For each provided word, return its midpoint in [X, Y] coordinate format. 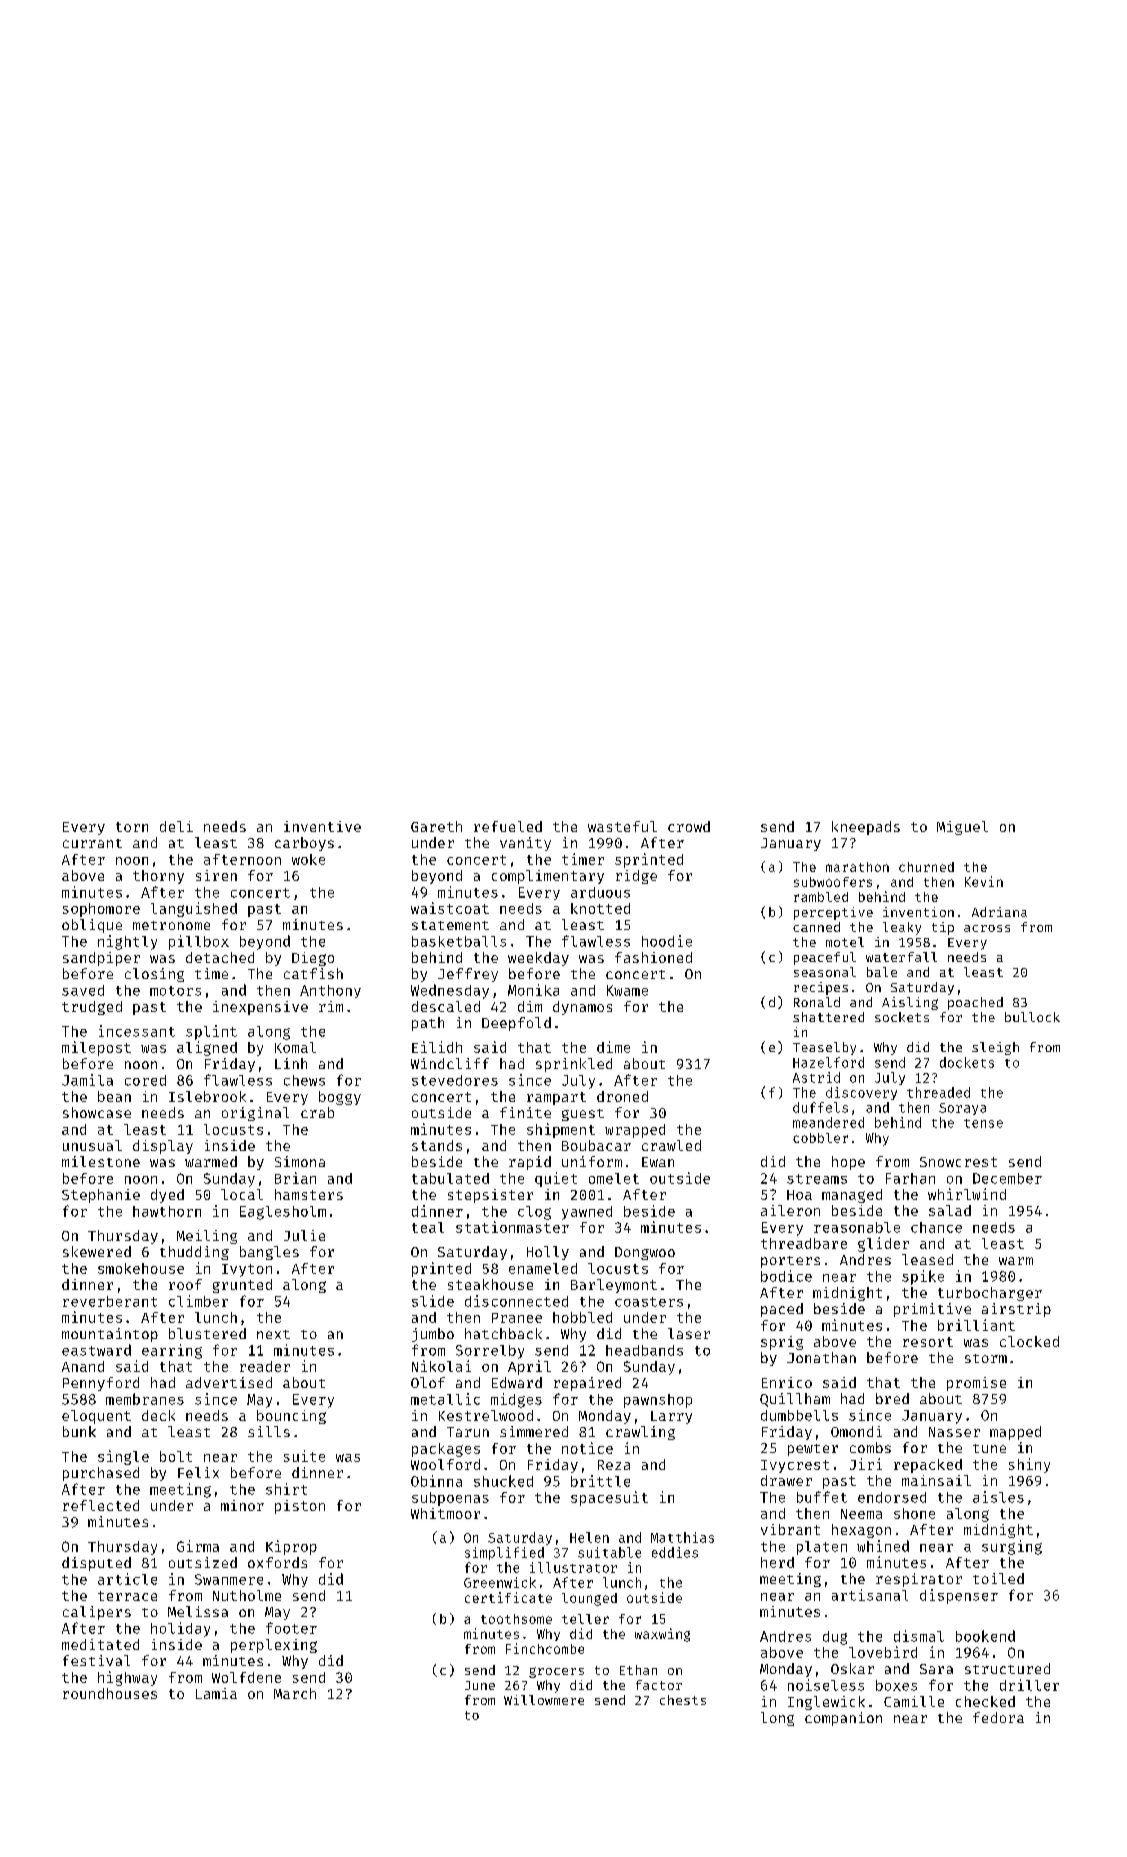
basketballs [459, 941]
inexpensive [260, 1008]
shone [914, 1513]
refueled [508, 826]
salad [950, 1210]
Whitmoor [445, 1513]
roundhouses [110, 1693]
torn [132, 827]
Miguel [962, 828]
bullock [1032, 1017]
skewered [97, 1251]
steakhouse [490, 1284]
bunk [79, 1431]
